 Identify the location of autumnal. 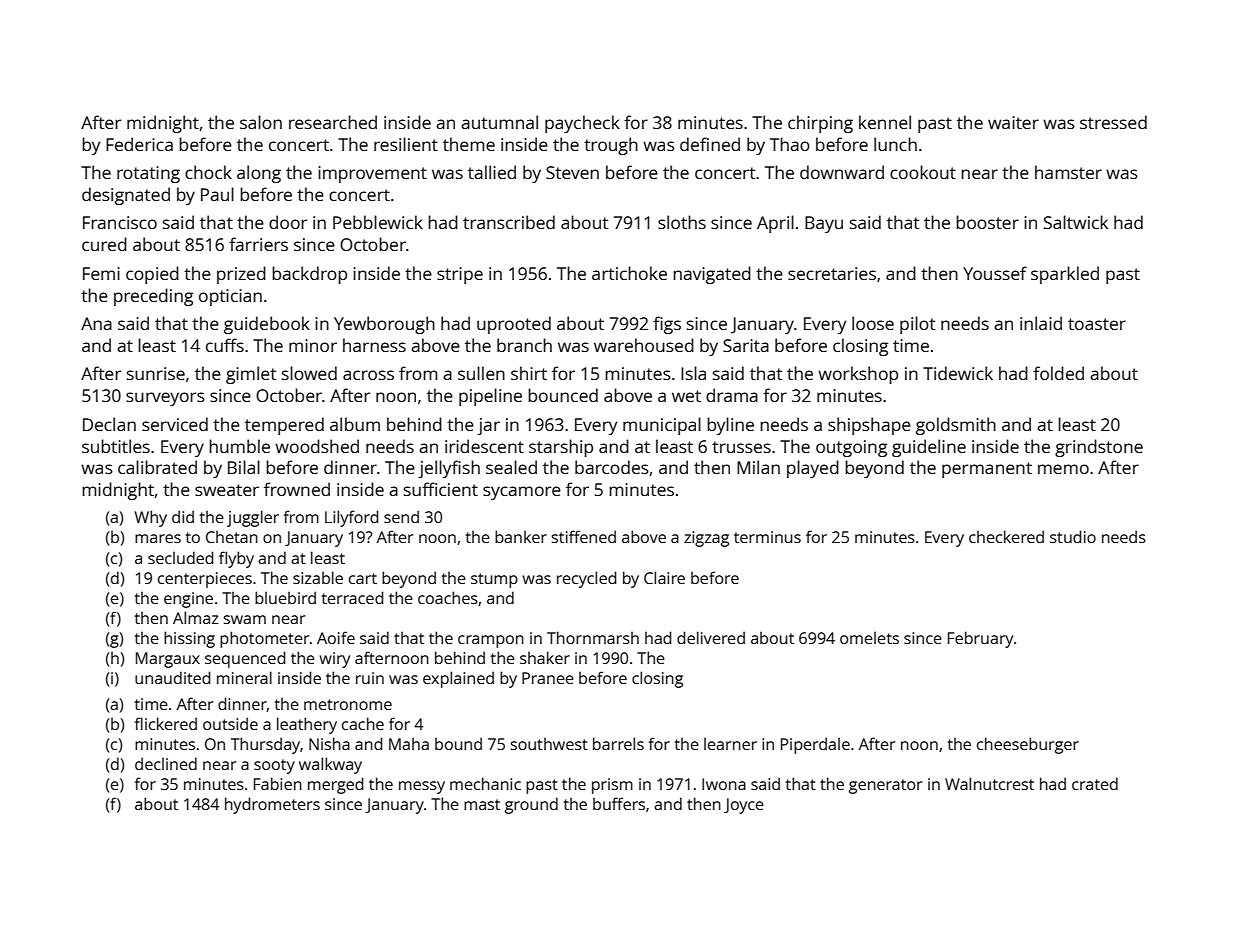
(499, 122).
